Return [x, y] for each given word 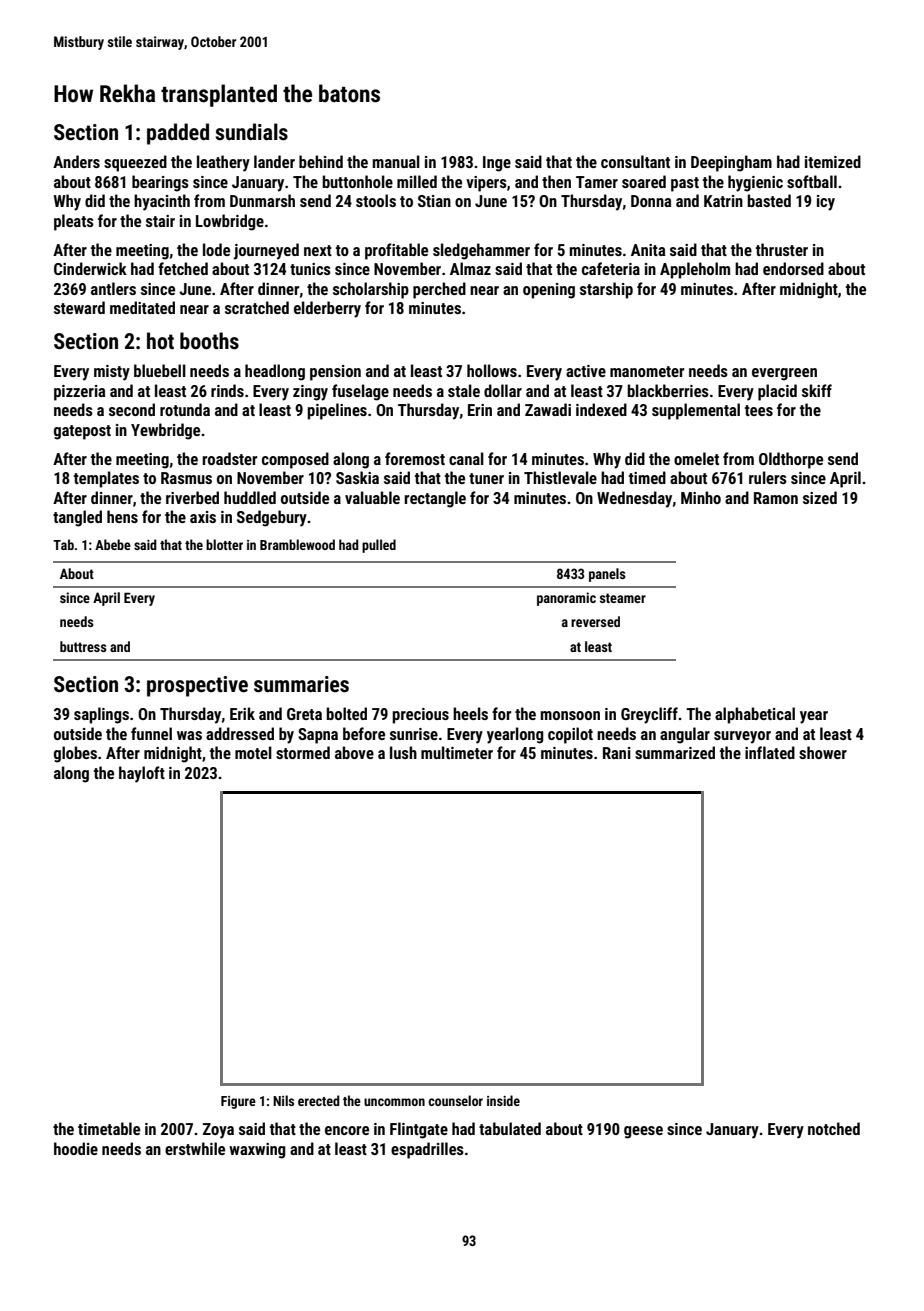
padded [178, 134]
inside [503, 1100]
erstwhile [195, 1148]
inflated [770, 752]
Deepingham [731, 163]
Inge [497, 164]
